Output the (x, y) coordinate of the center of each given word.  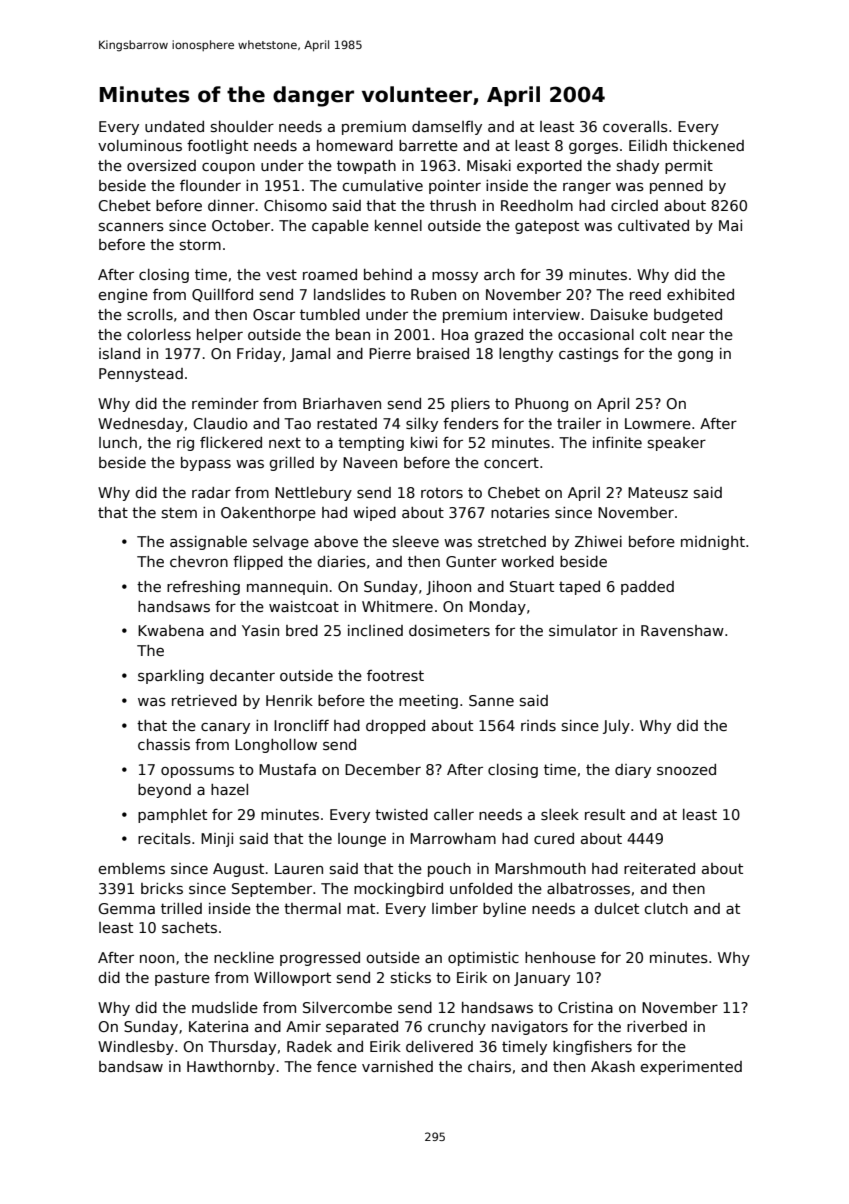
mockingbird (398, 890)
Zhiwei (598, 541)
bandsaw (131, 1066)
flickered (231, 442)
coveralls (635, 126)
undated (174, 126)
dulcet (616, 908)
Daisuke (619, 314)
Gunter (471, 561)
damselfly (447, 128)
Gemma (126, 908)
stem (179, 512)
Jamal (310, 355)
